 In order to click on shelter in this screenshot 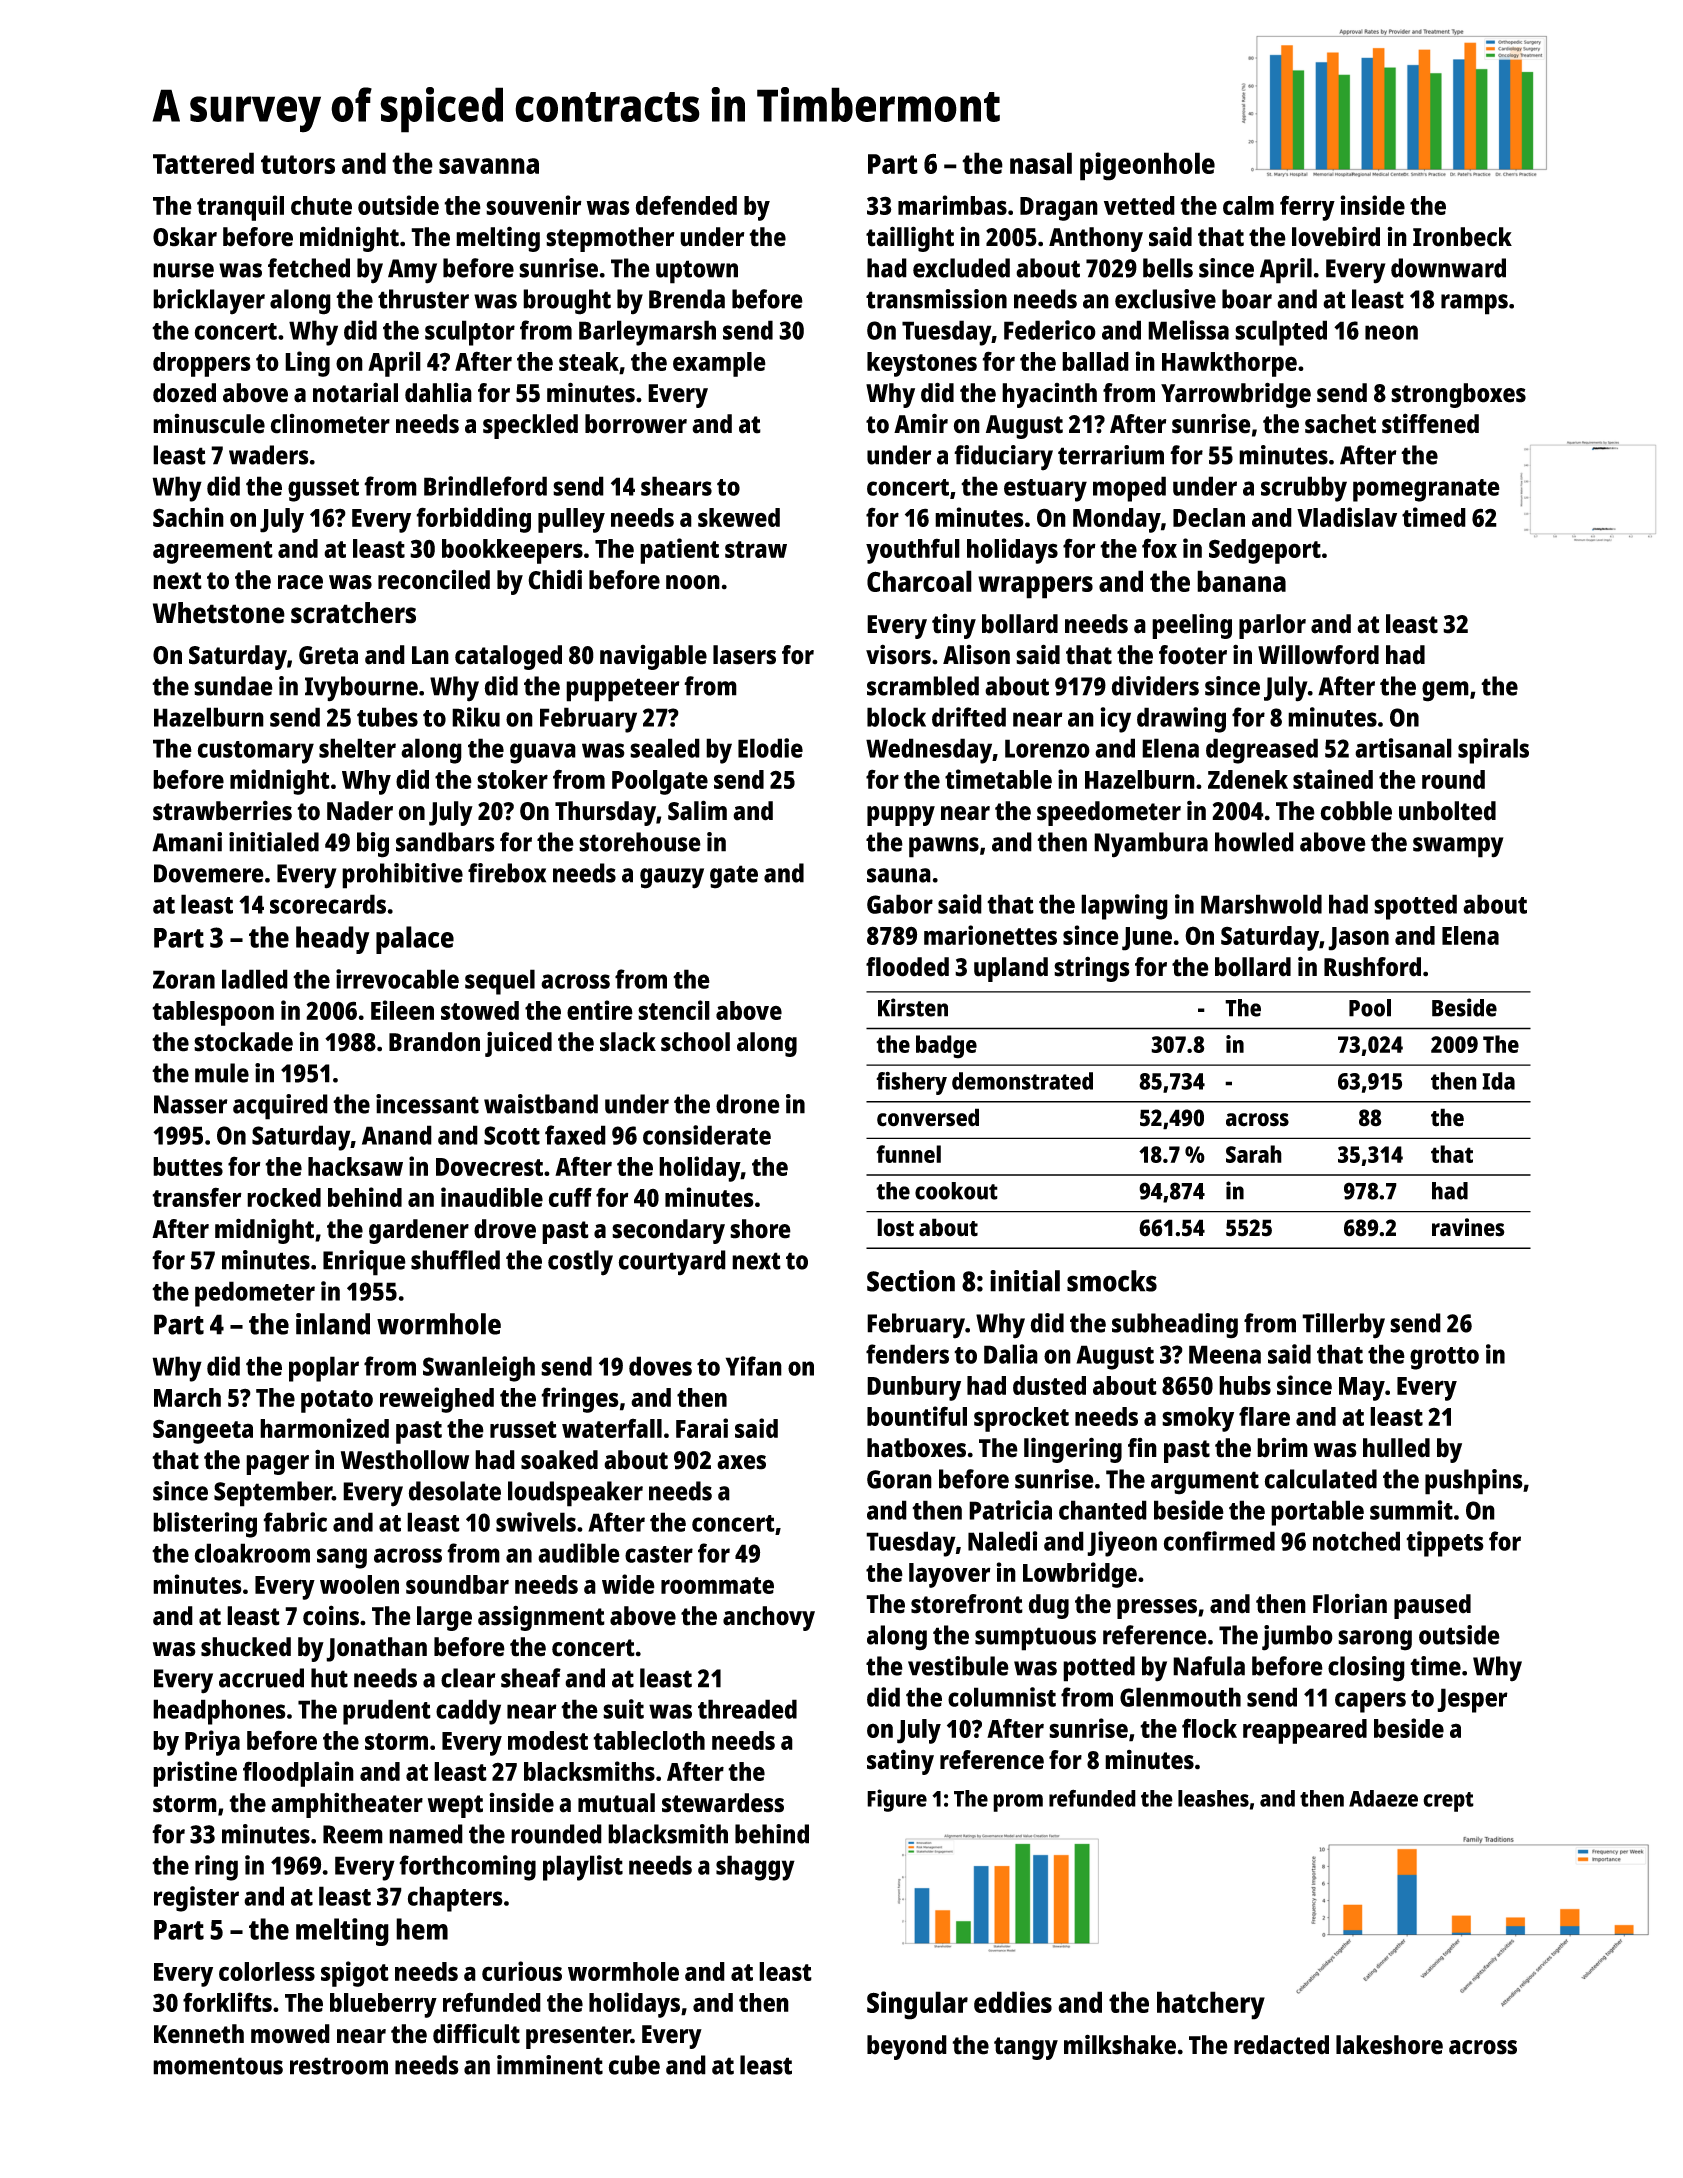, I will do `click(357, 748)`.
